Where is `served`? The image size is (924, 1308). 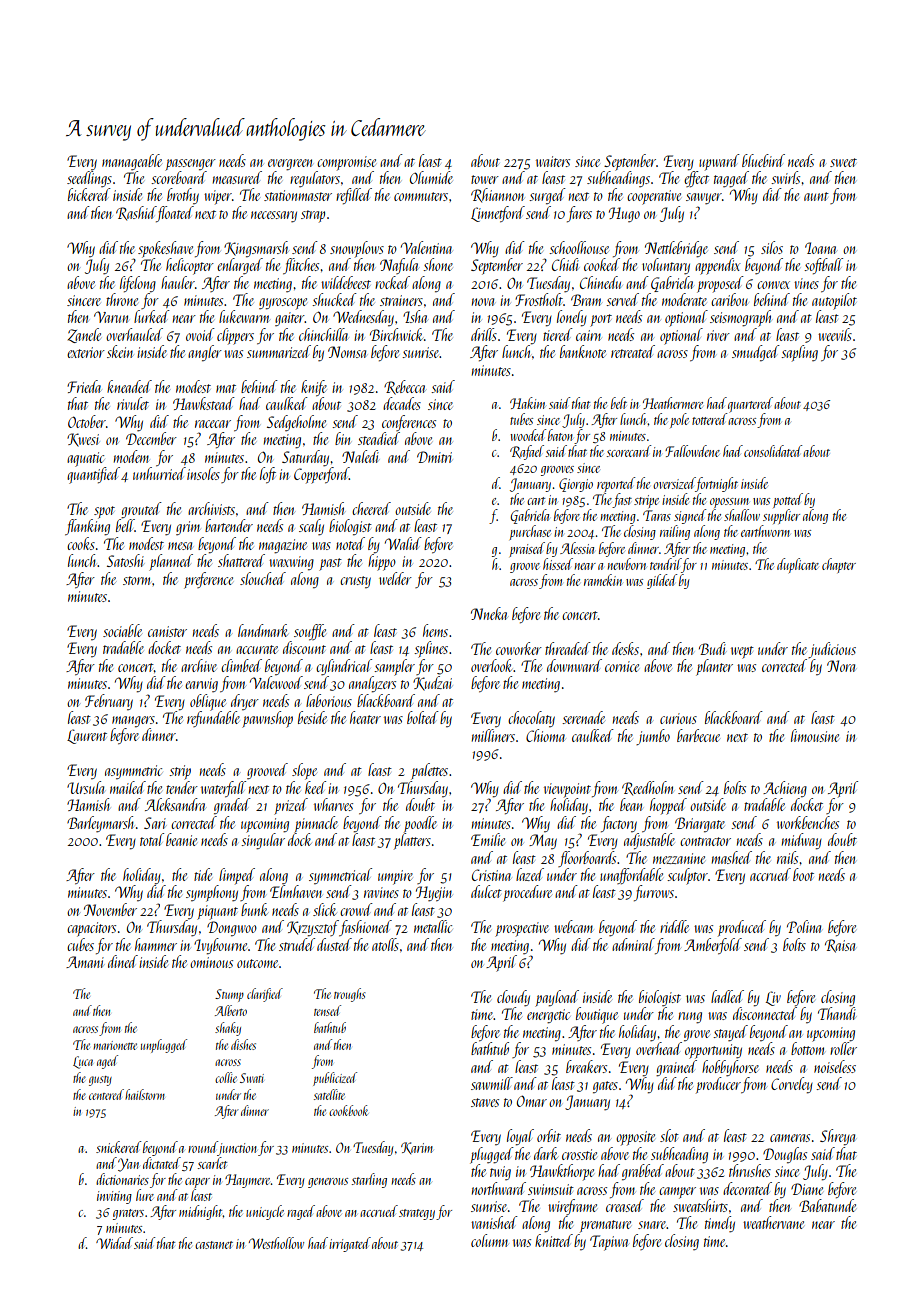
served is located at coordinates (622, 299).
